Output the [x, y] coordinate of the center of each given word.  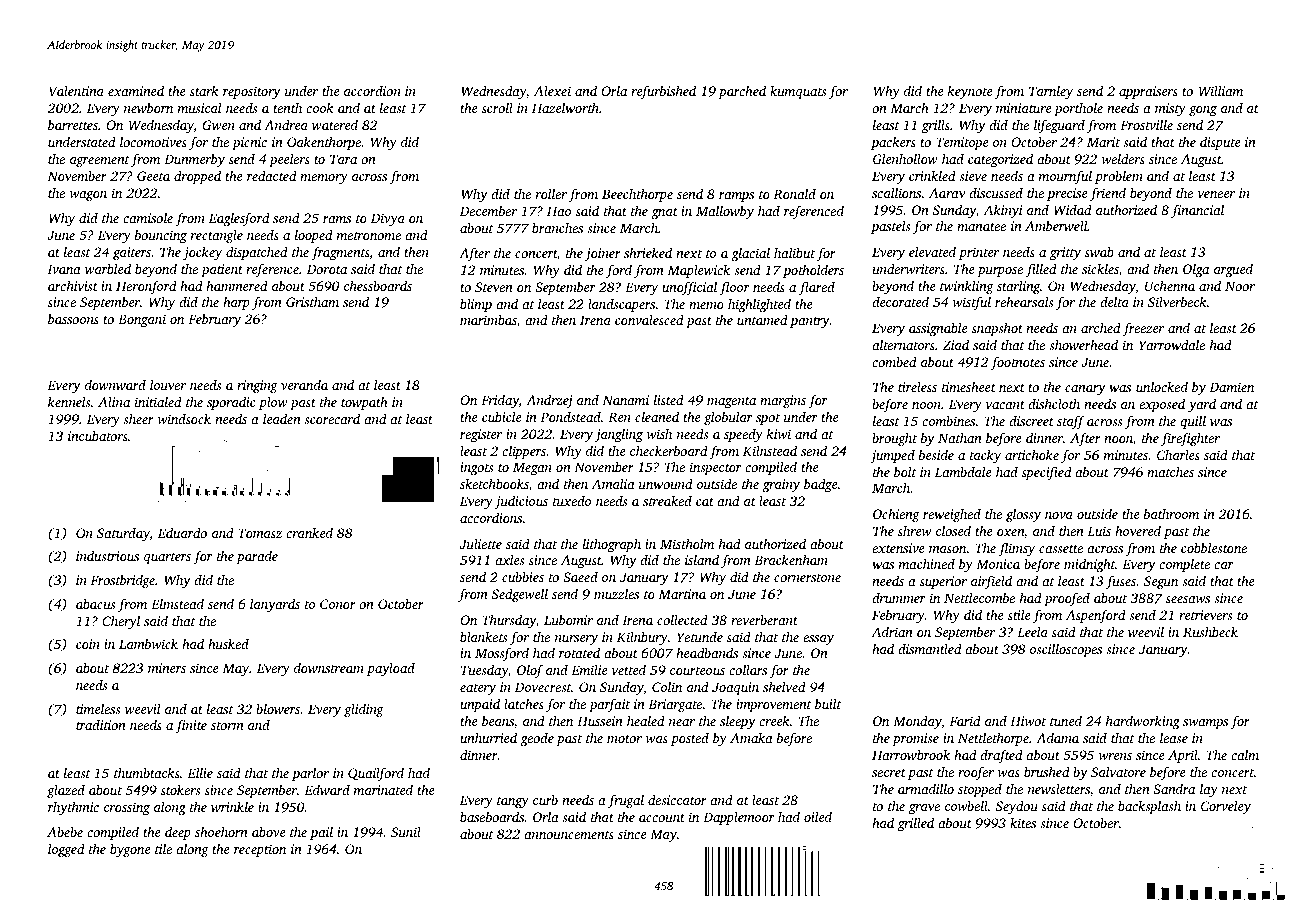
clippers [524, 452]
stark [204, 90]
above [269, 832]
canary [1085, 390]
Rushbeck [1210, 632]
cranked [309, 533]
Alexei [552, 91]
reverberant [764, 620]
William [1221, 91]
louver [168, 385]
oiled [818, 817]
